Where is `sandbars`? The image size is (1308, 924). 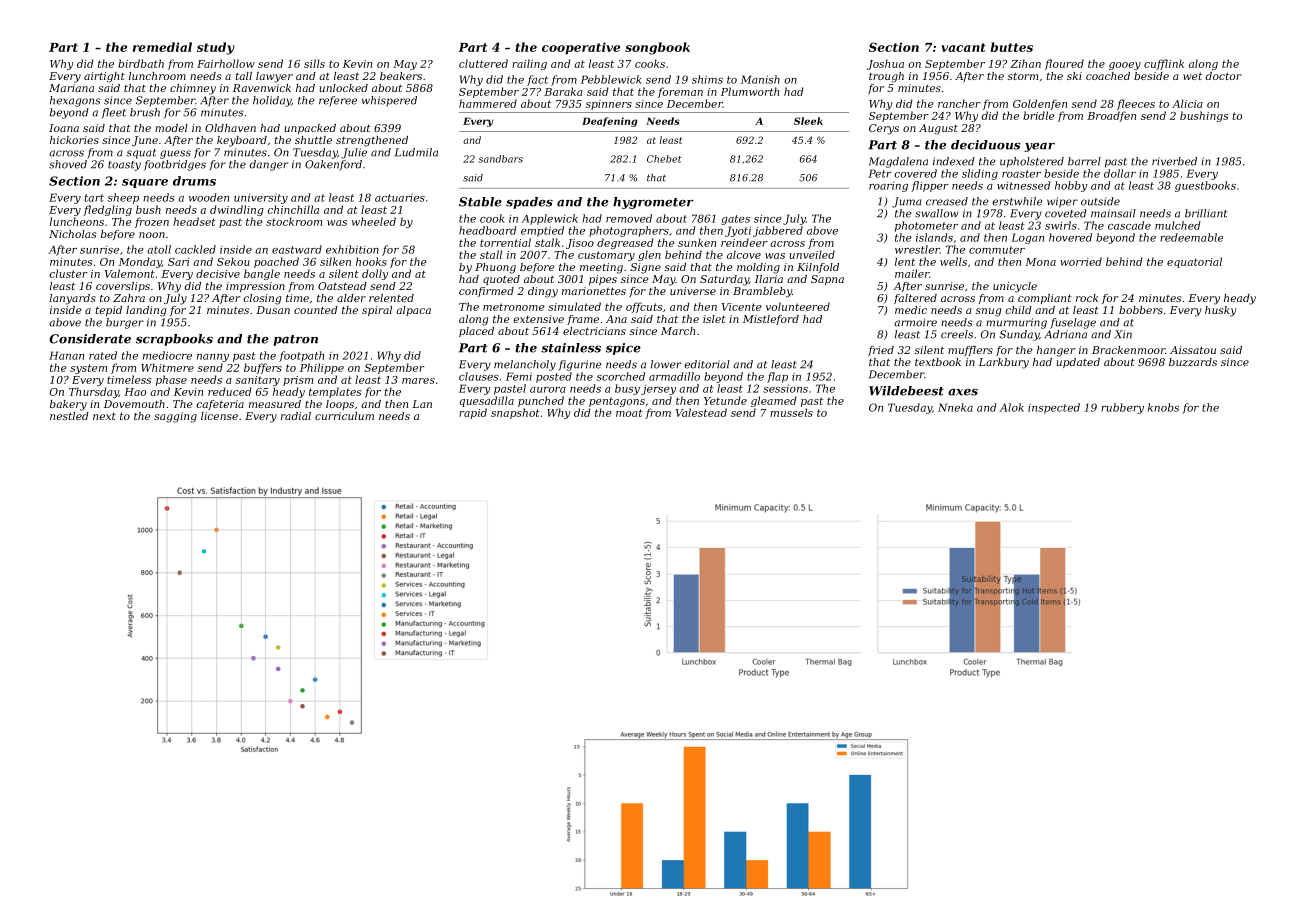 sandbars is located at coordinates (501, 159).
